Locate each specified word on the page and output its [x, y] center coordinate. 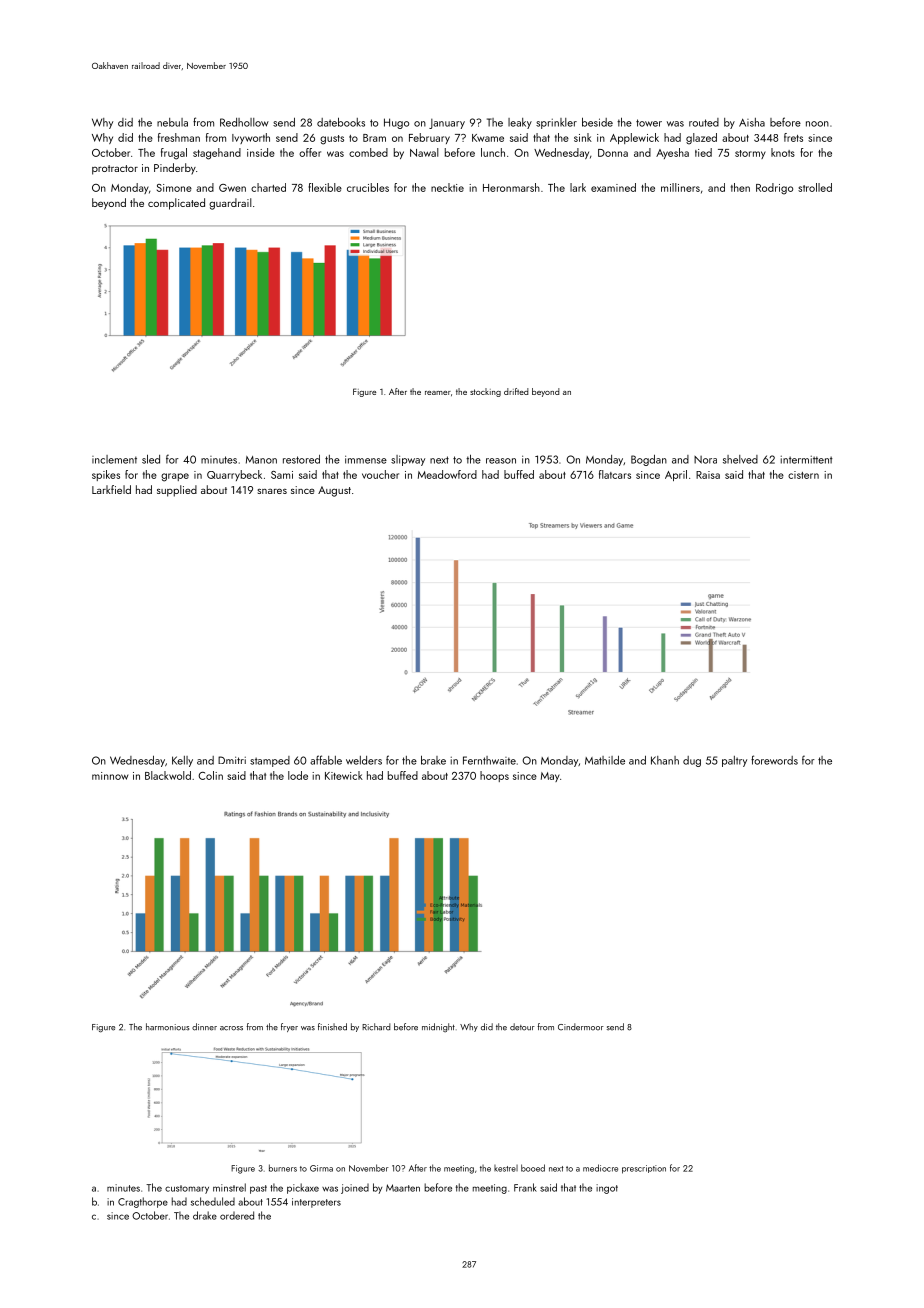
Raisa [708, 475]
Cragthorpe [143, 1202]
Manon [261, 460]
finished [332, 1027]
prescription [644, 1169]
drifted [516, 391]
